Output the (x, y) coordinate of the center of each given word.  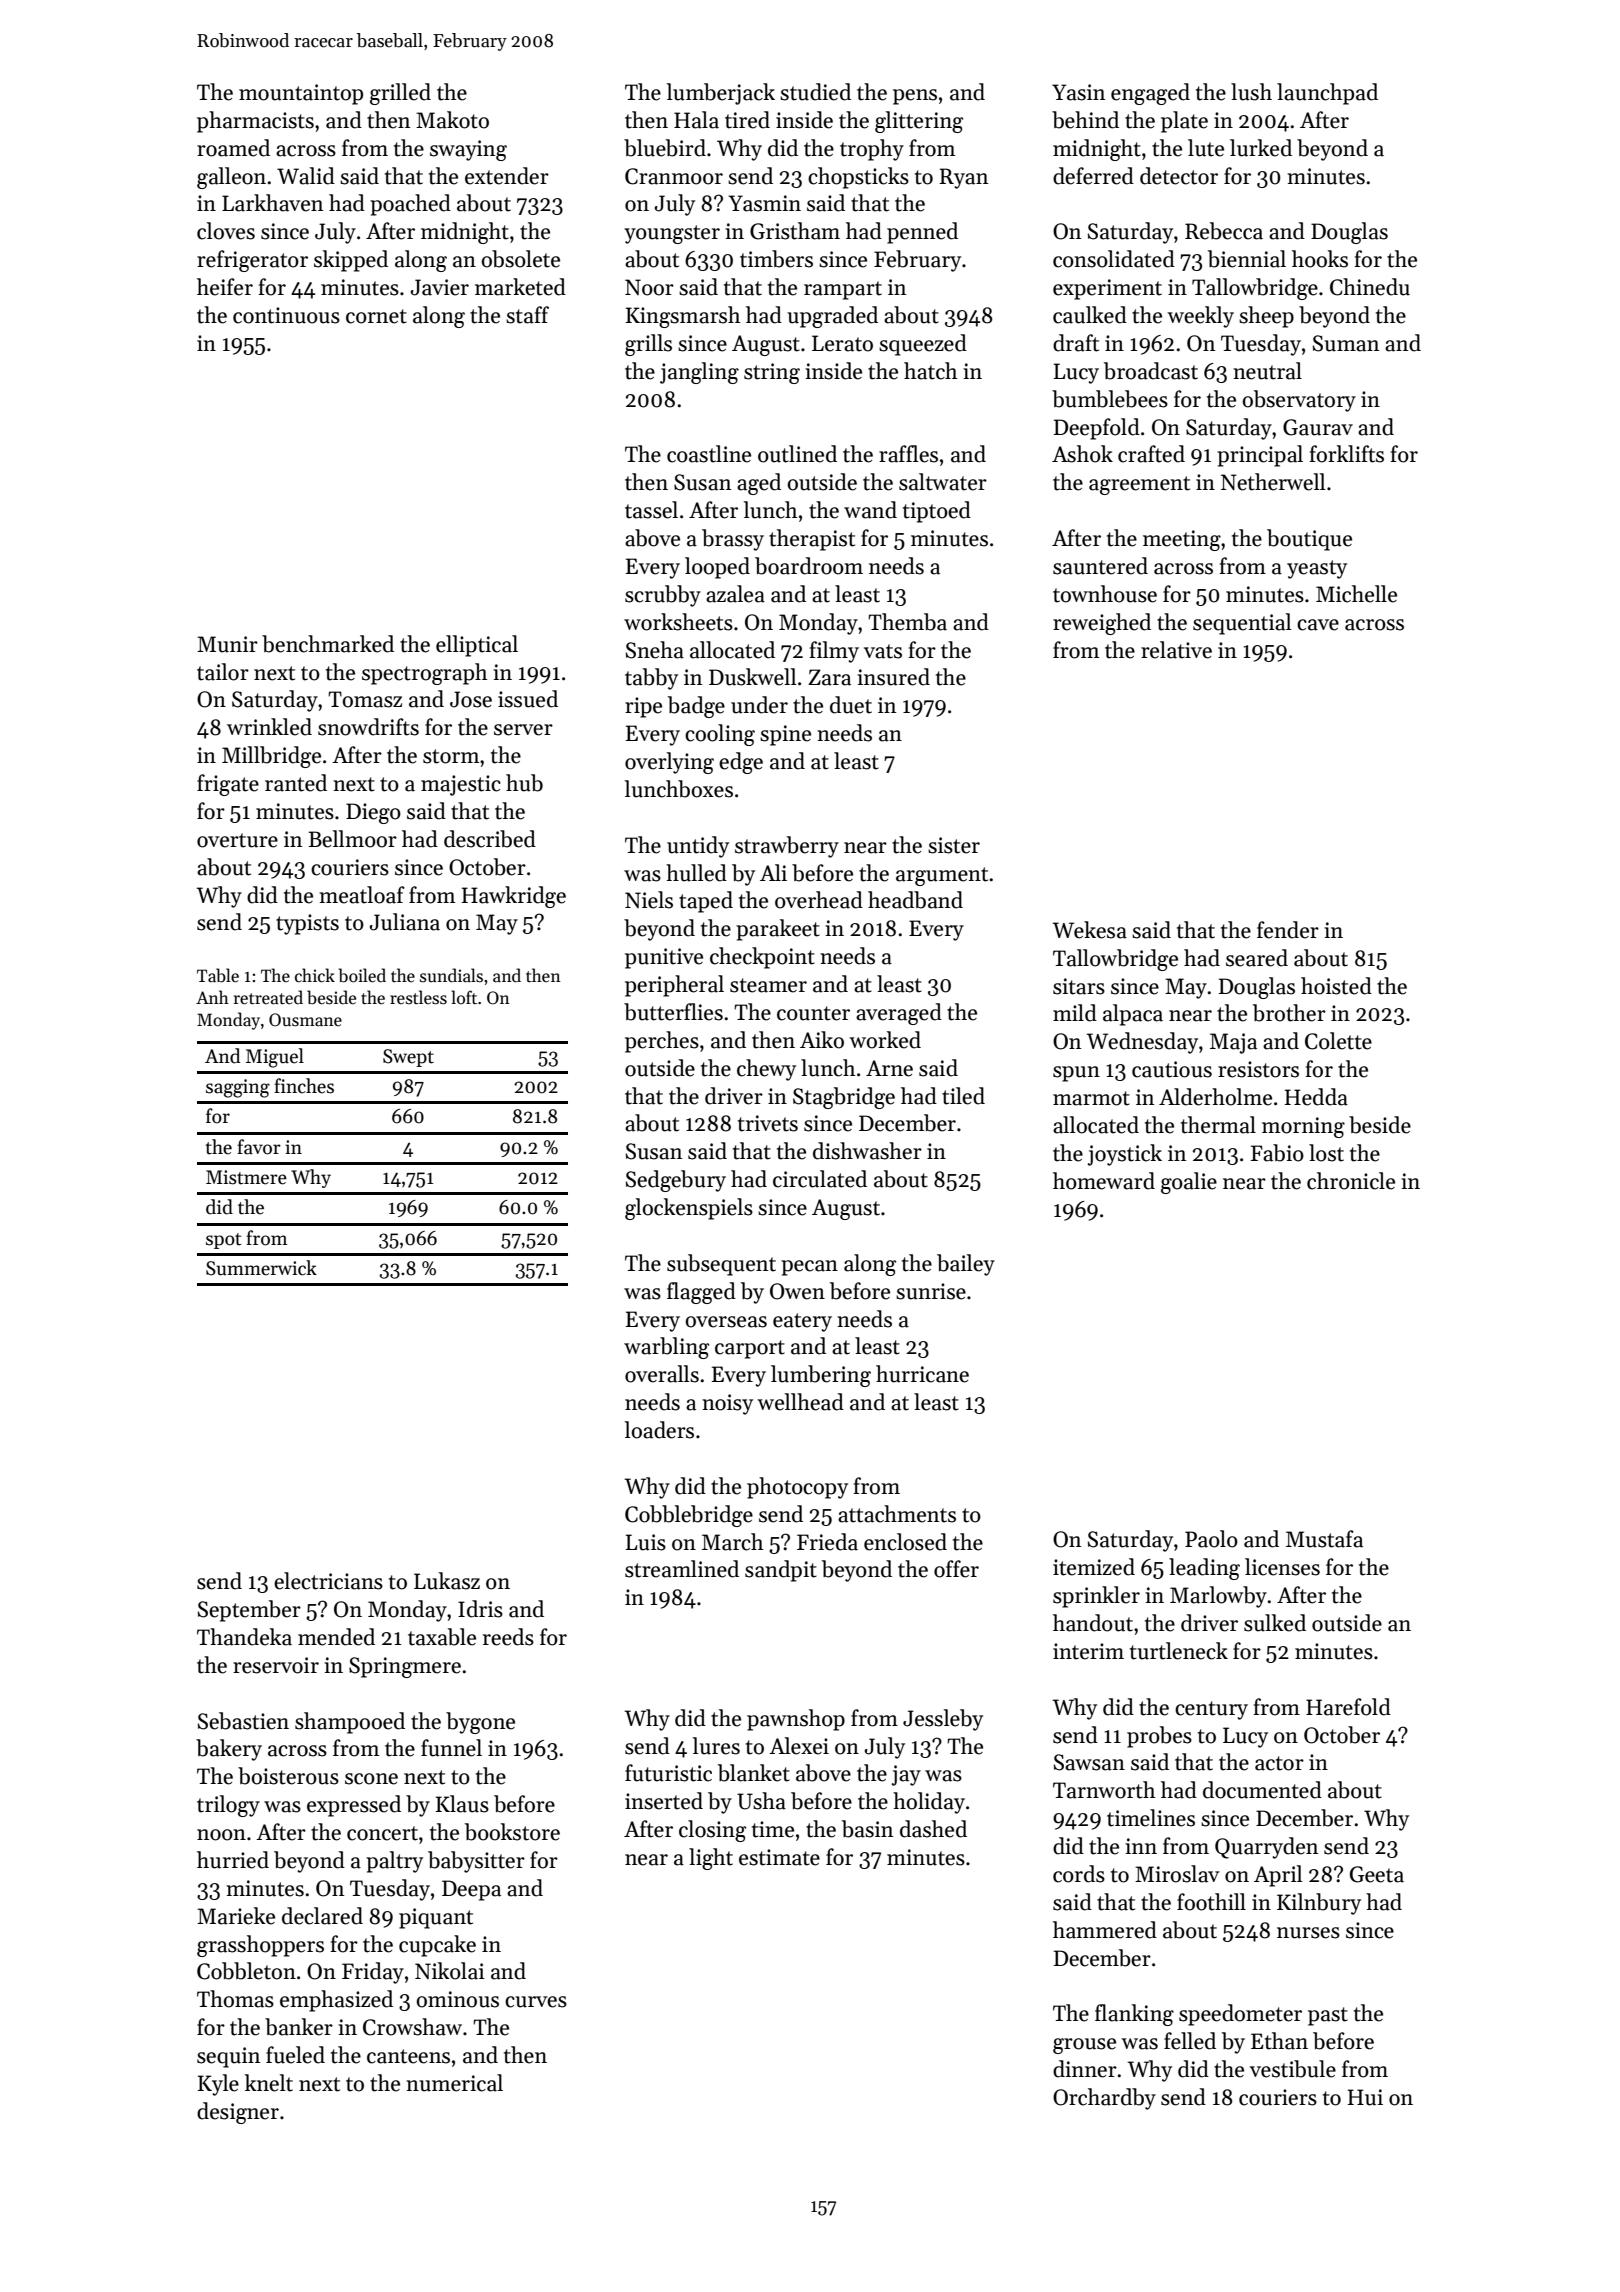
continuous (286, 315)
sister (954, 845)
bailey (966, 1265)
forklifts (1346, 454)
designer (238, 2113)
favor (259, 1147)
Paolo (1211, 1539)
